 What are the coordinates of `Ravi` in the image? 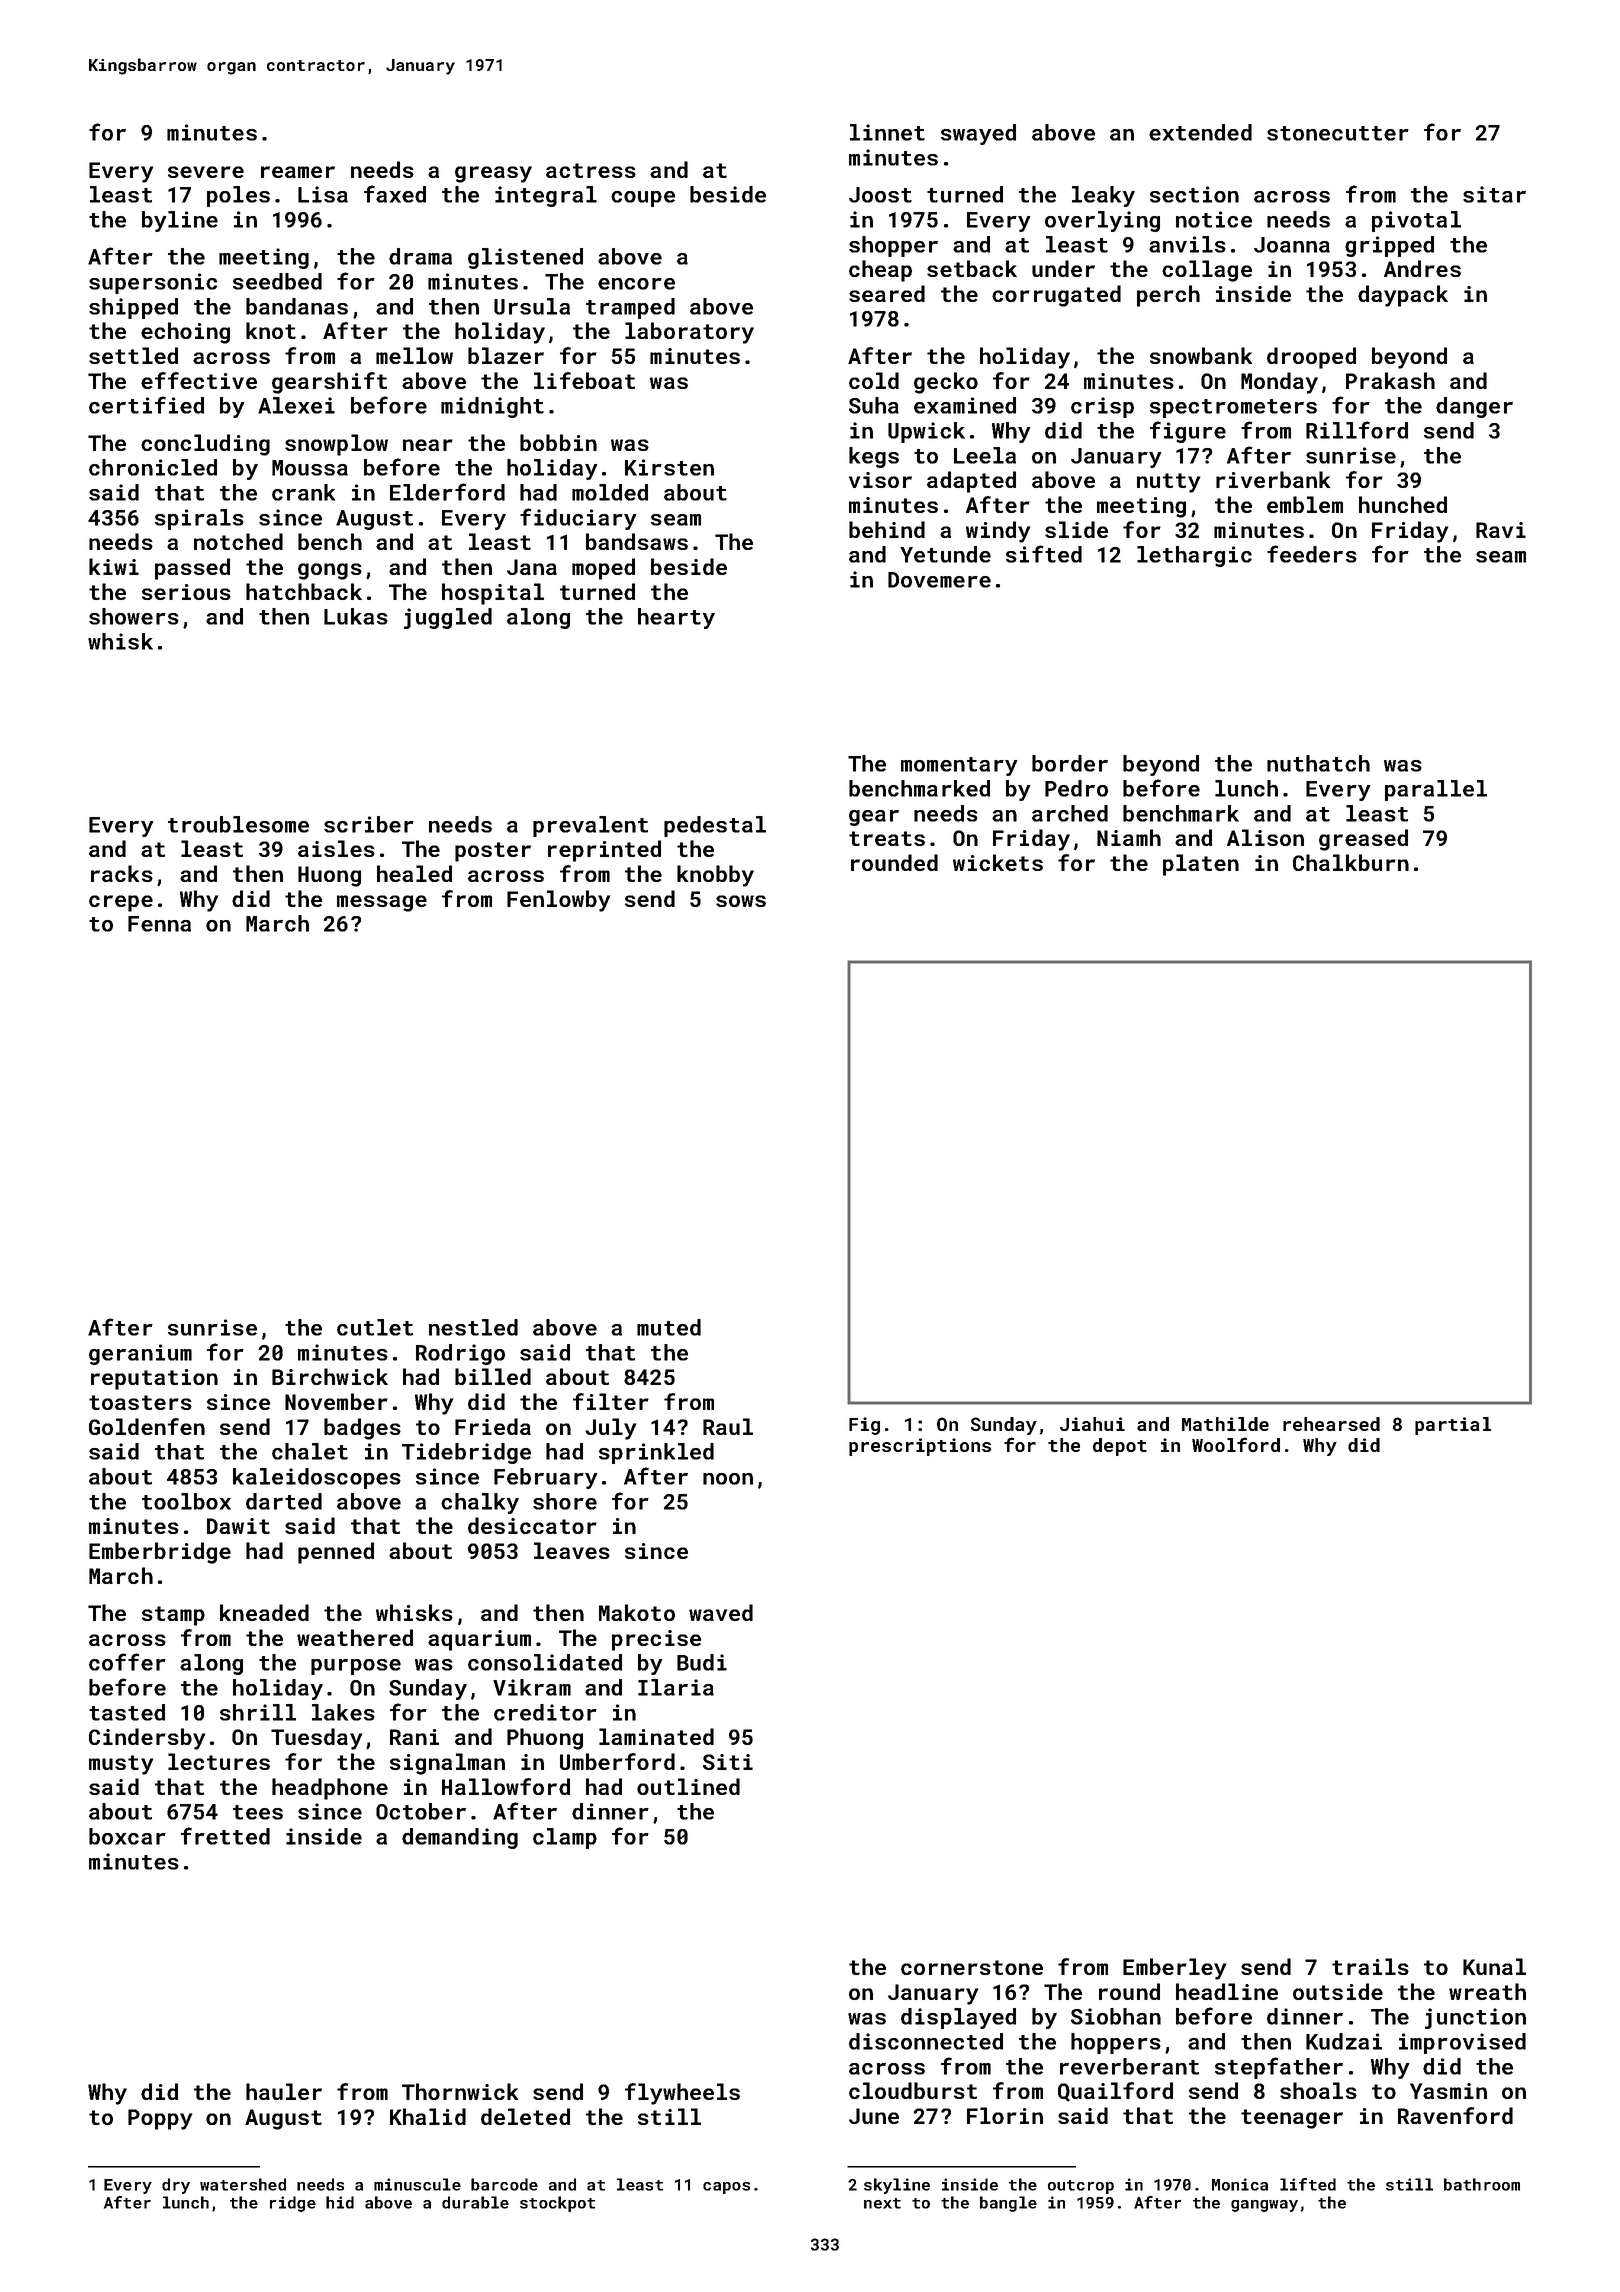 It's located at (1501, 530).
